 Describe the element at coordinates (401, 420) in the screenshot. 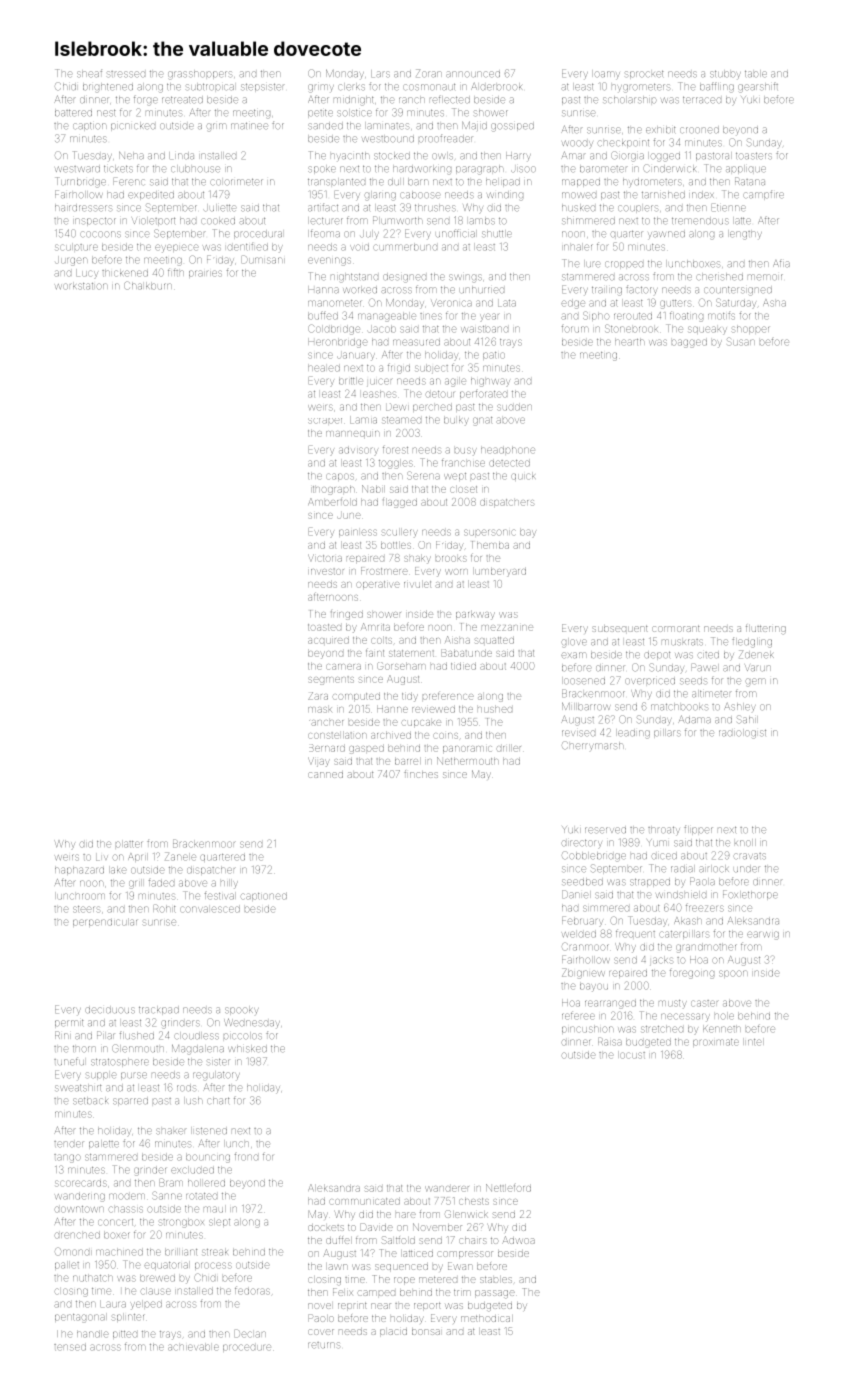

I see `steamed` at that location.
